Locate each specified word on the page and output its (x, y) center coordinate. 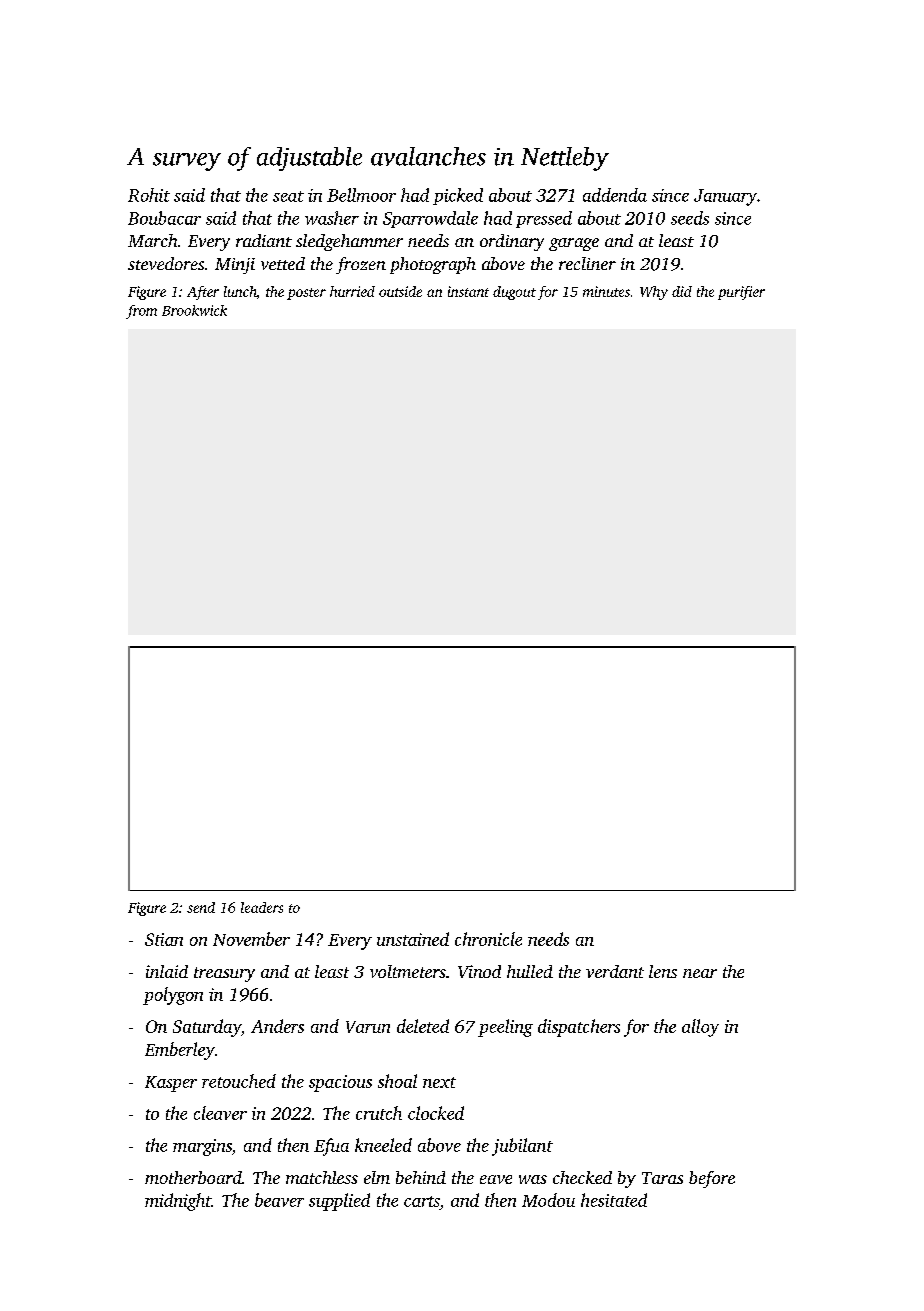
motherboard (193, 1177)
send (201, 907)
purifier (741, 293)
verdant (615, 971)
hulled (530, 971)
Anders (277, 1026)
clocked (436, 1113)
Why (654, 293)
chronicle (488, 939)
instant (468, 291)
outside (400, 291)
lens (663, 971)
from (141, 312)
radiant (264, 240)
